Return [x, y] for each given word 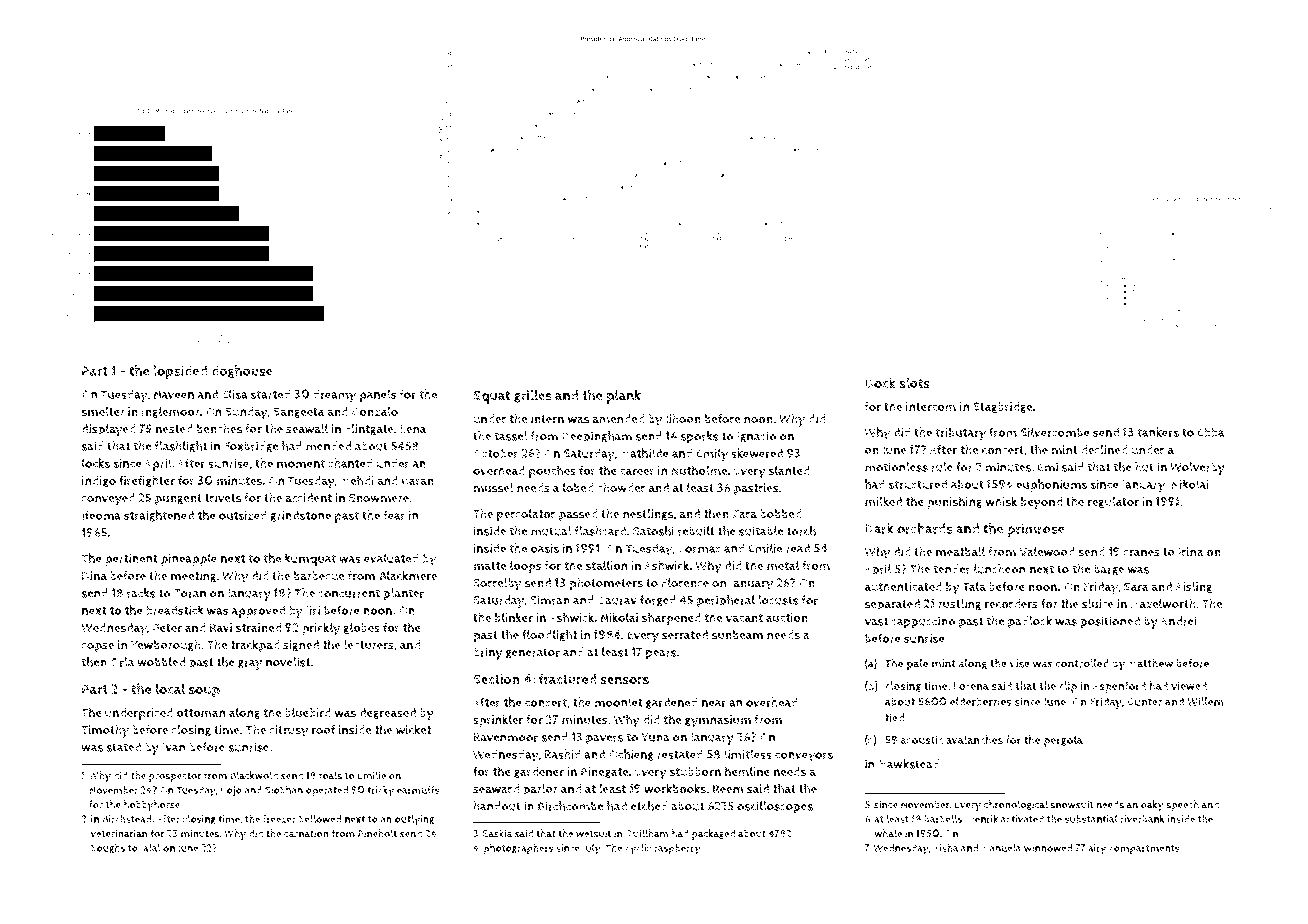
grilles [533, 396]
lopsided [180, 372]
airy [1097, 849]
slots [914, 383]
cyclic [638, 849]
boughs [108, 849]
